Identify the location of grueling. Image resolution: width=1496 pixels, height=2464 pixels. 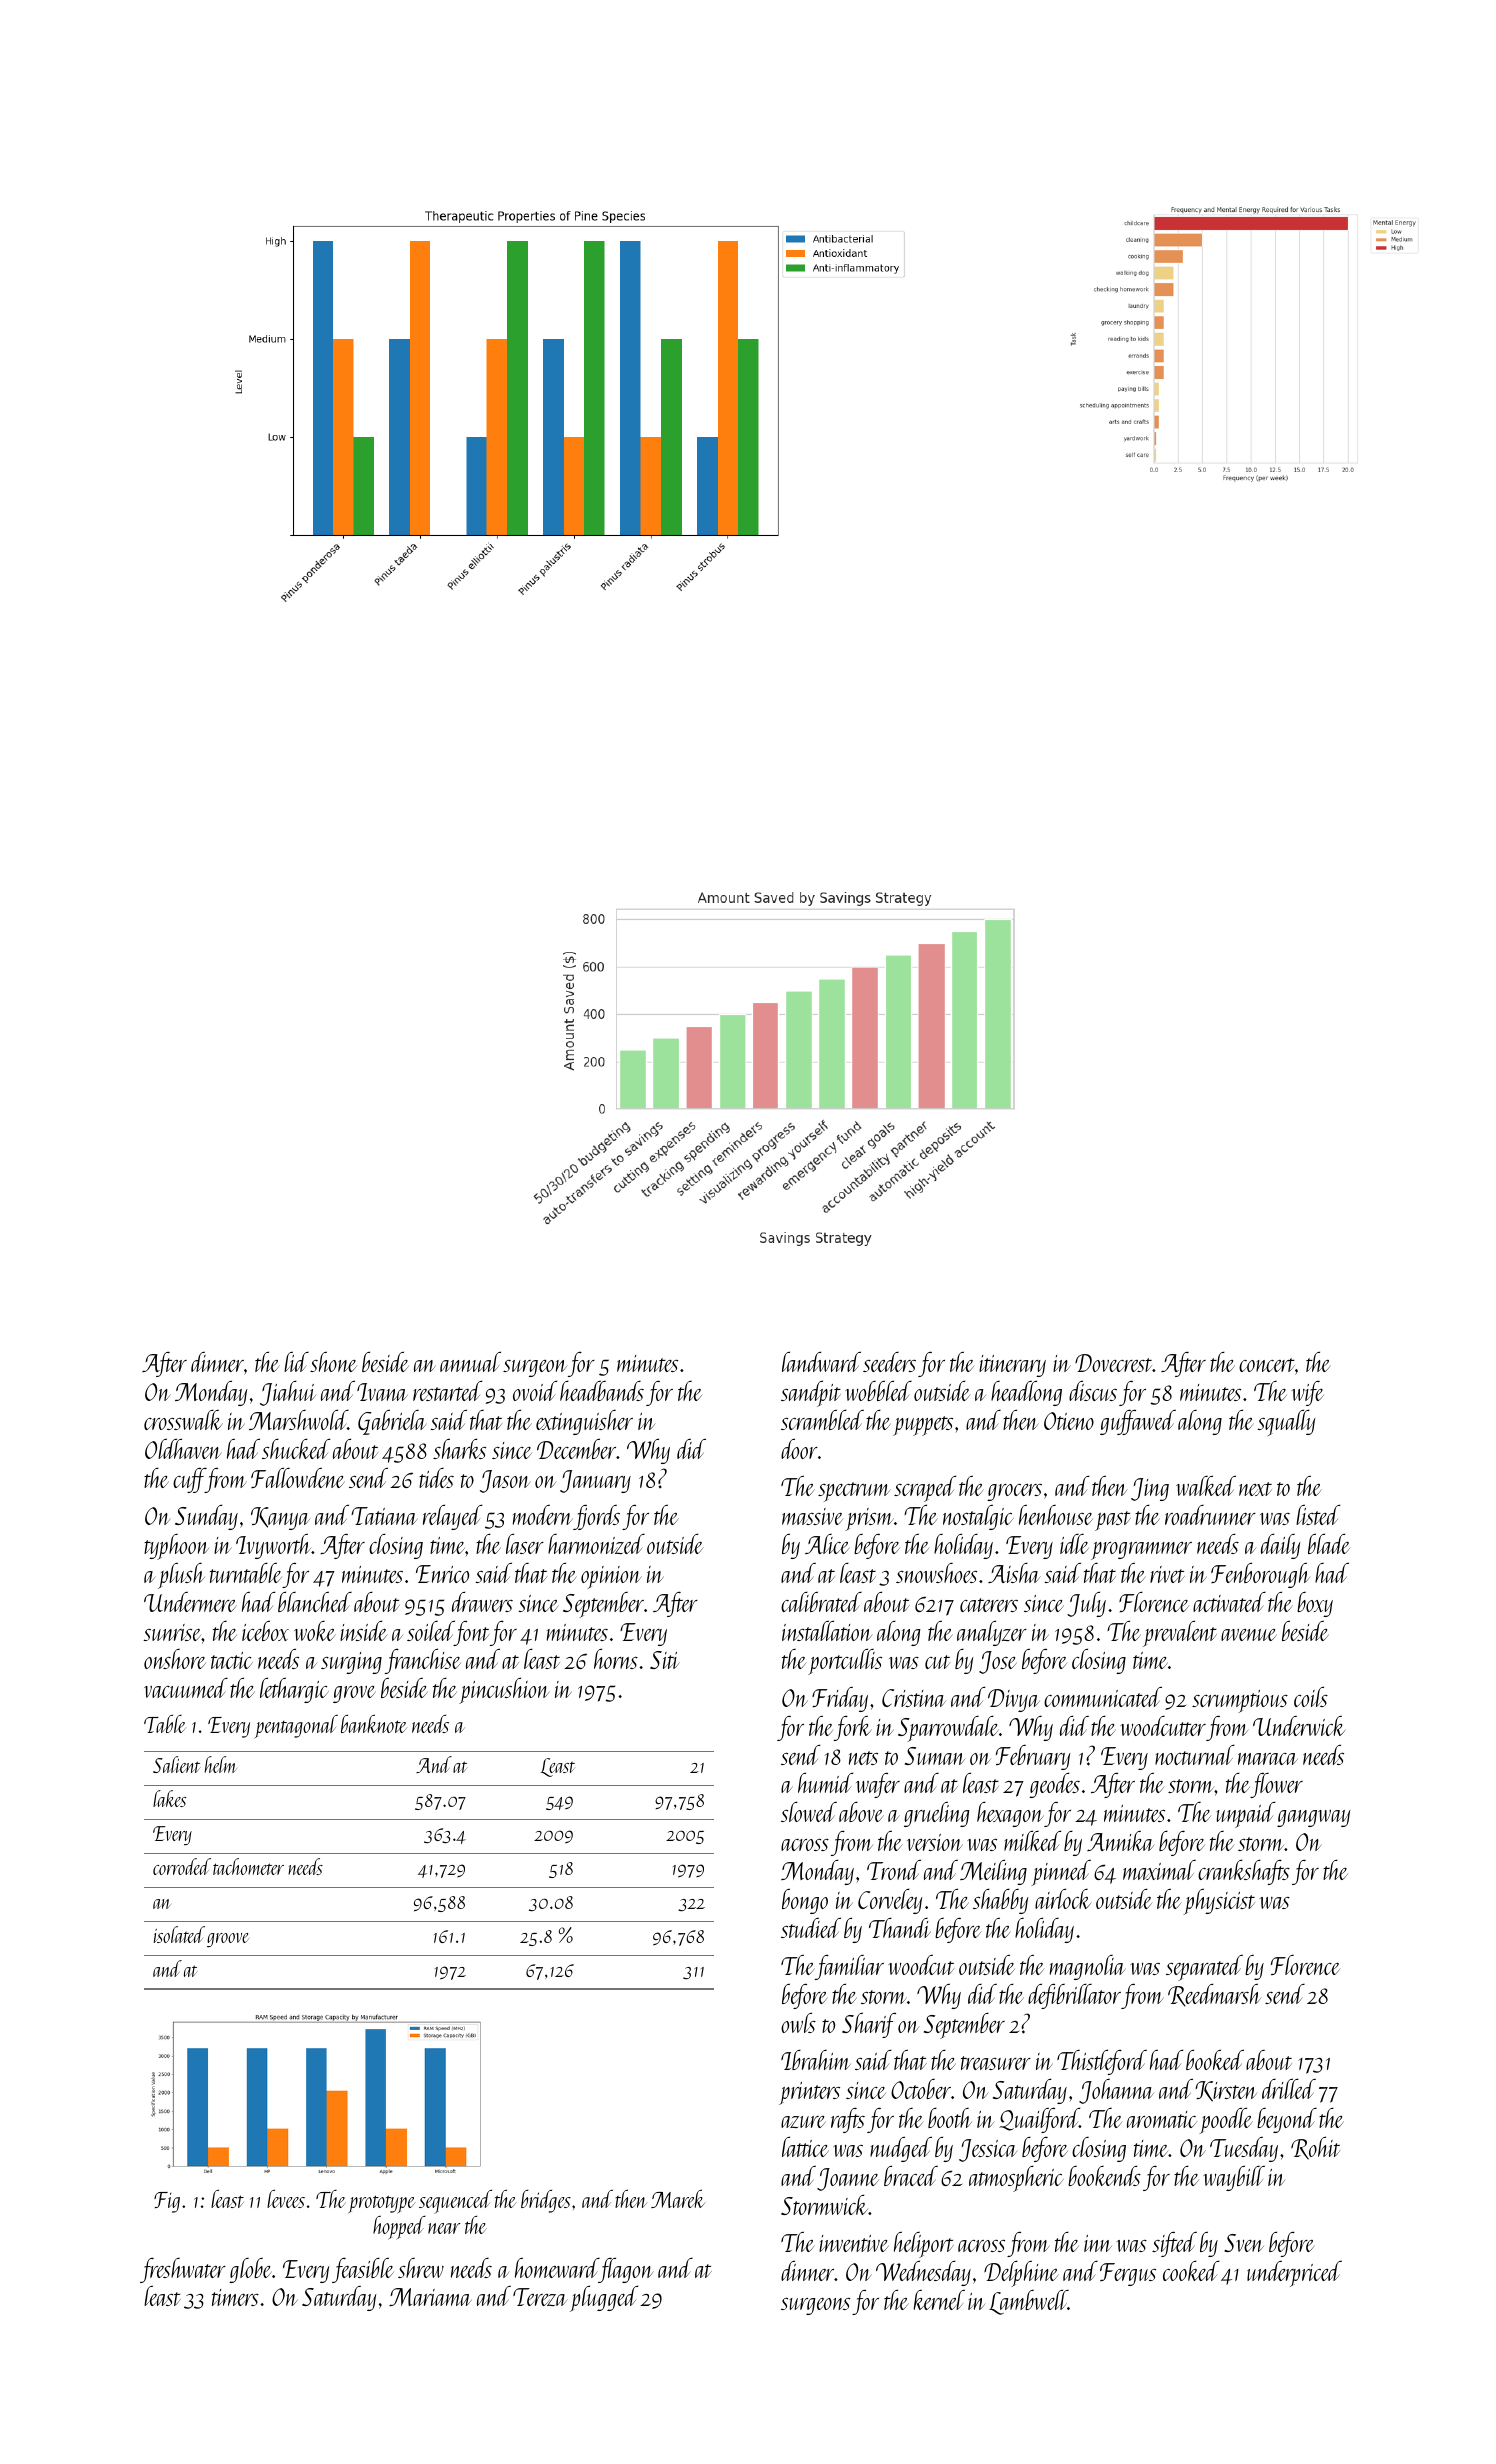
(937, 1814).
